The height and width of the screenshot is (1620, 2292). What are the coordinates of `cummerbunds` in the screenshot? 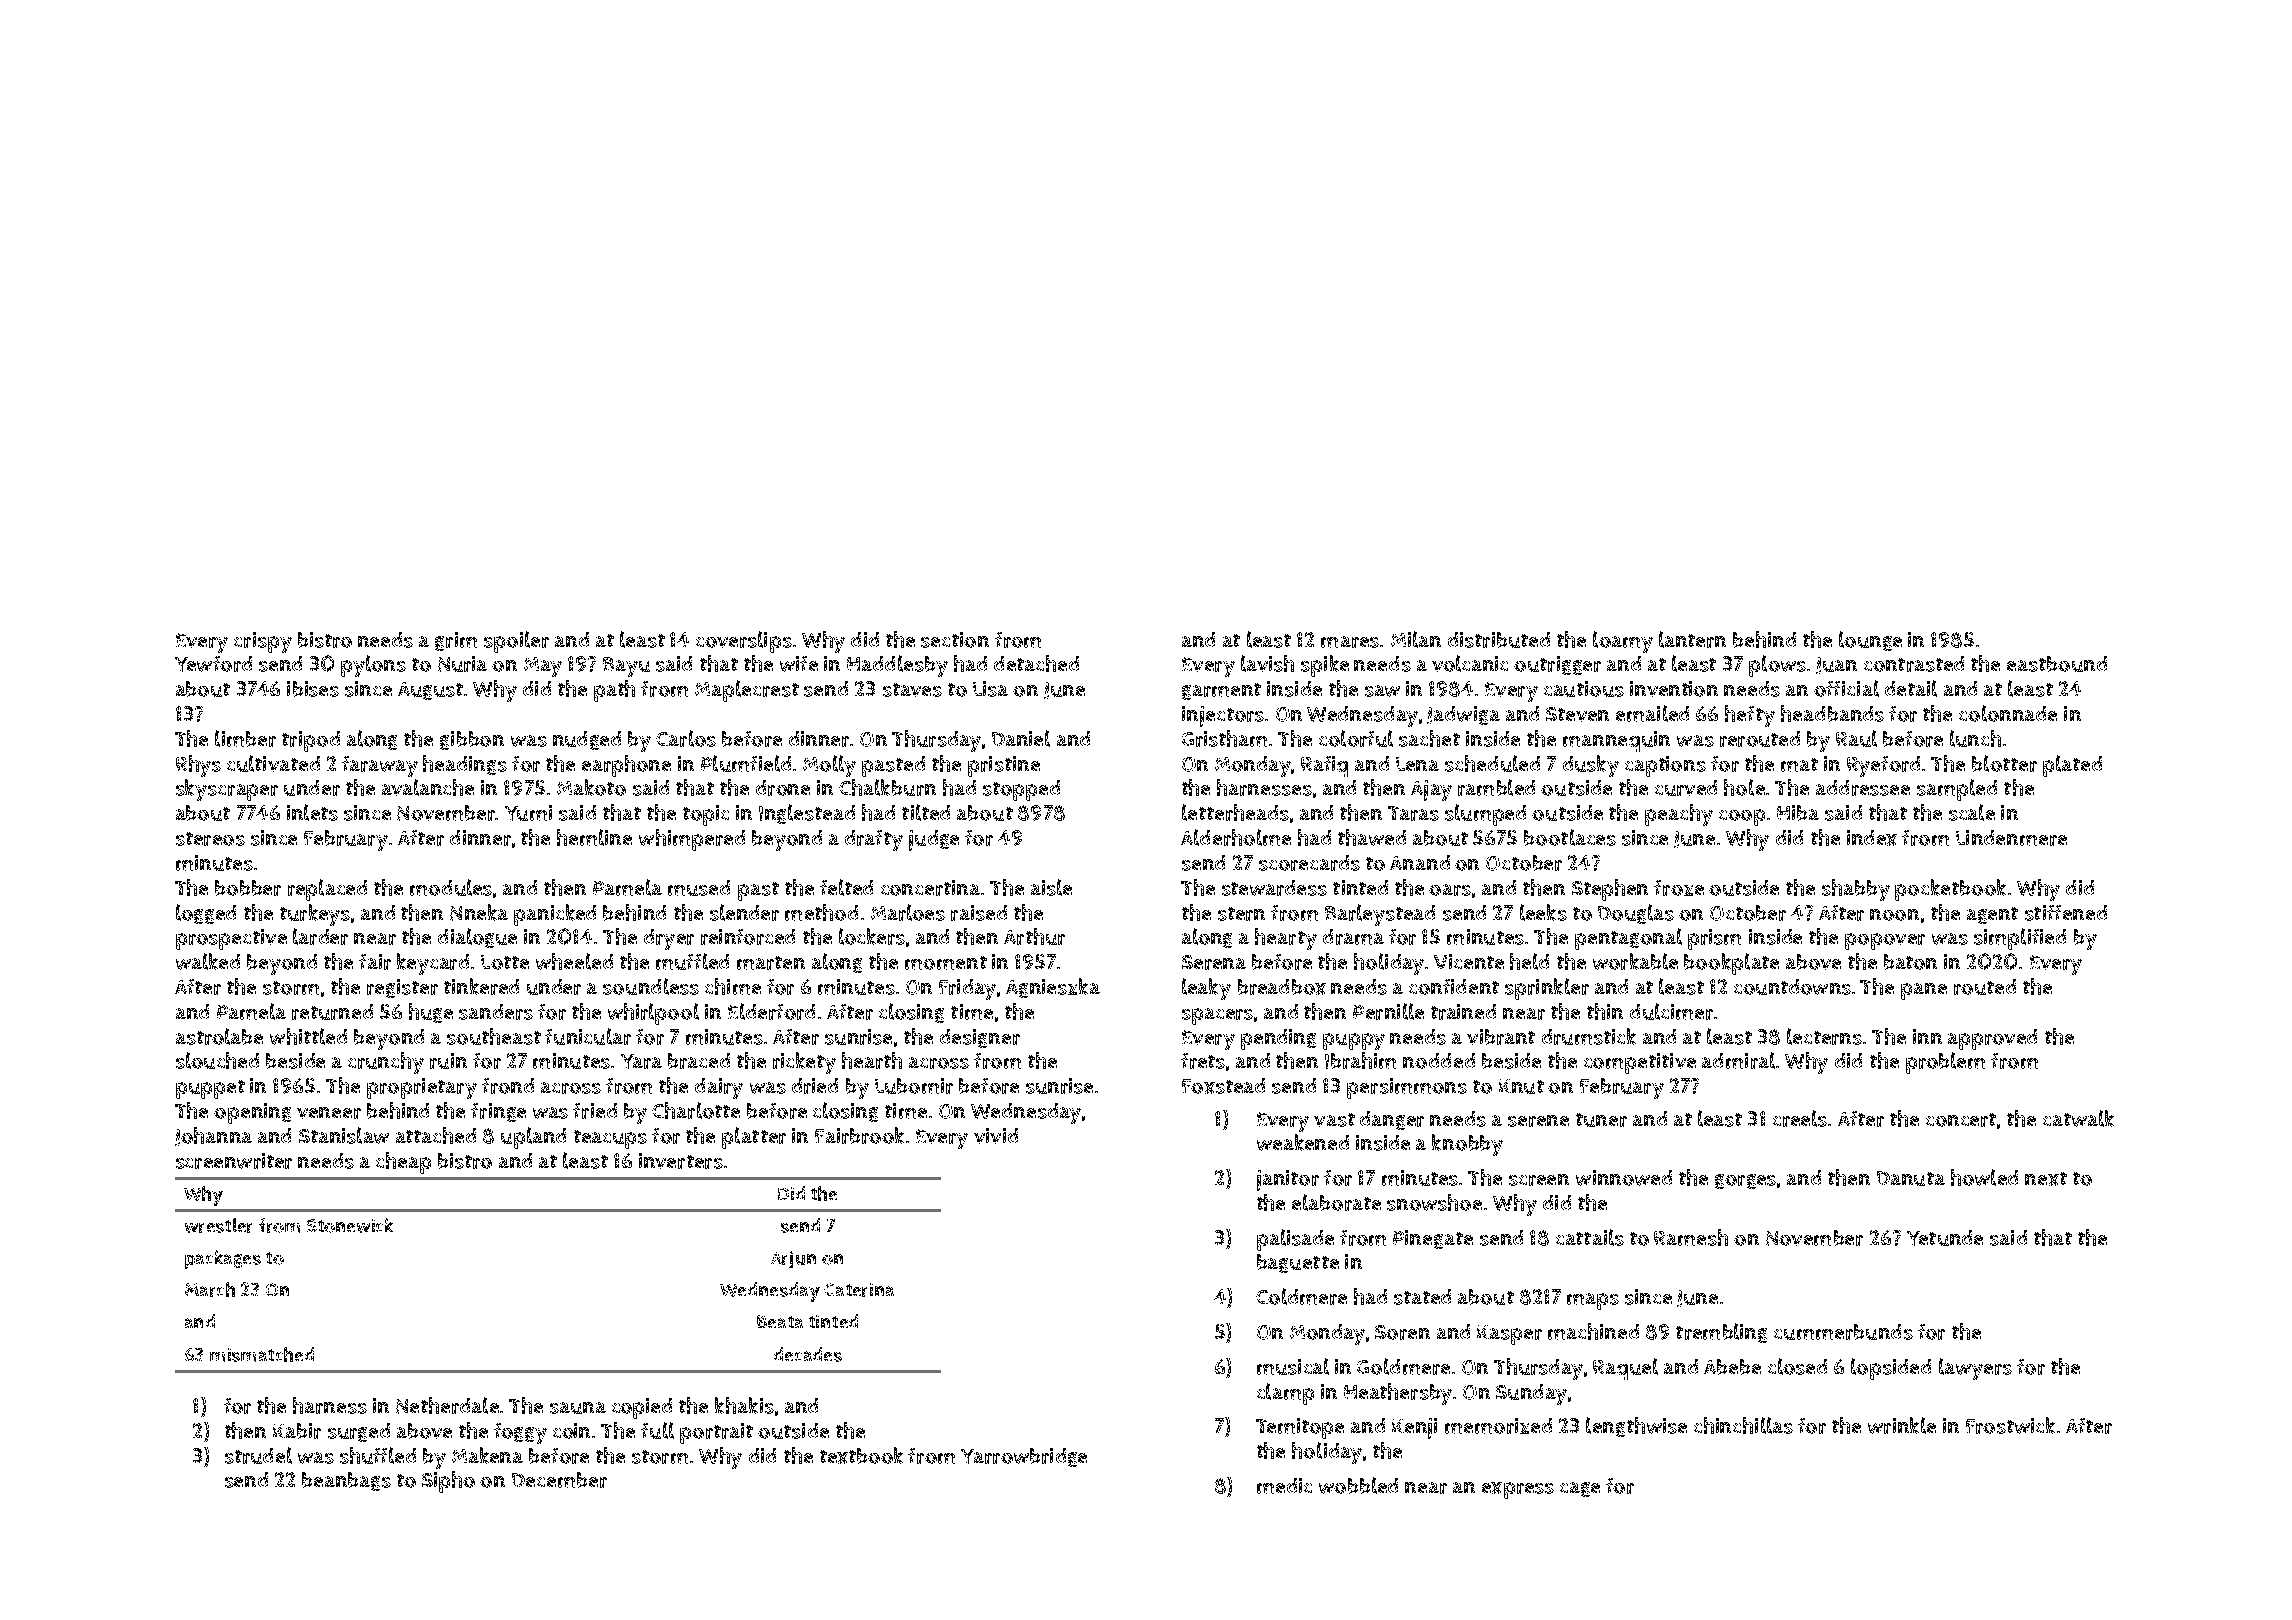 It's located at (1843, 1332).
